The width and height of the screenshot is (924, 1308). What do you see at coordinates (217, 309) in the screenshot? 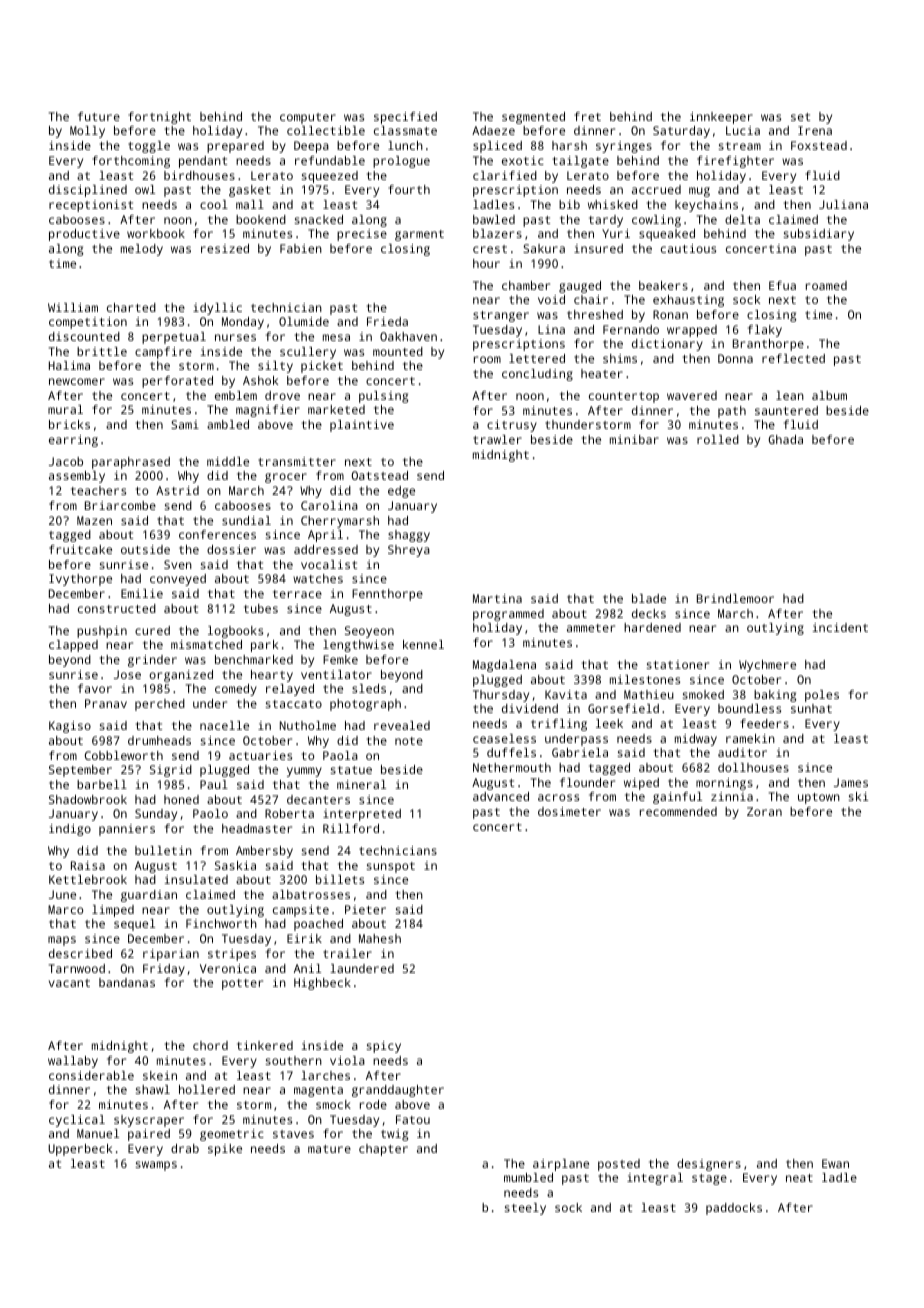
I see `idyllic` at bounding box center [217, 309].
